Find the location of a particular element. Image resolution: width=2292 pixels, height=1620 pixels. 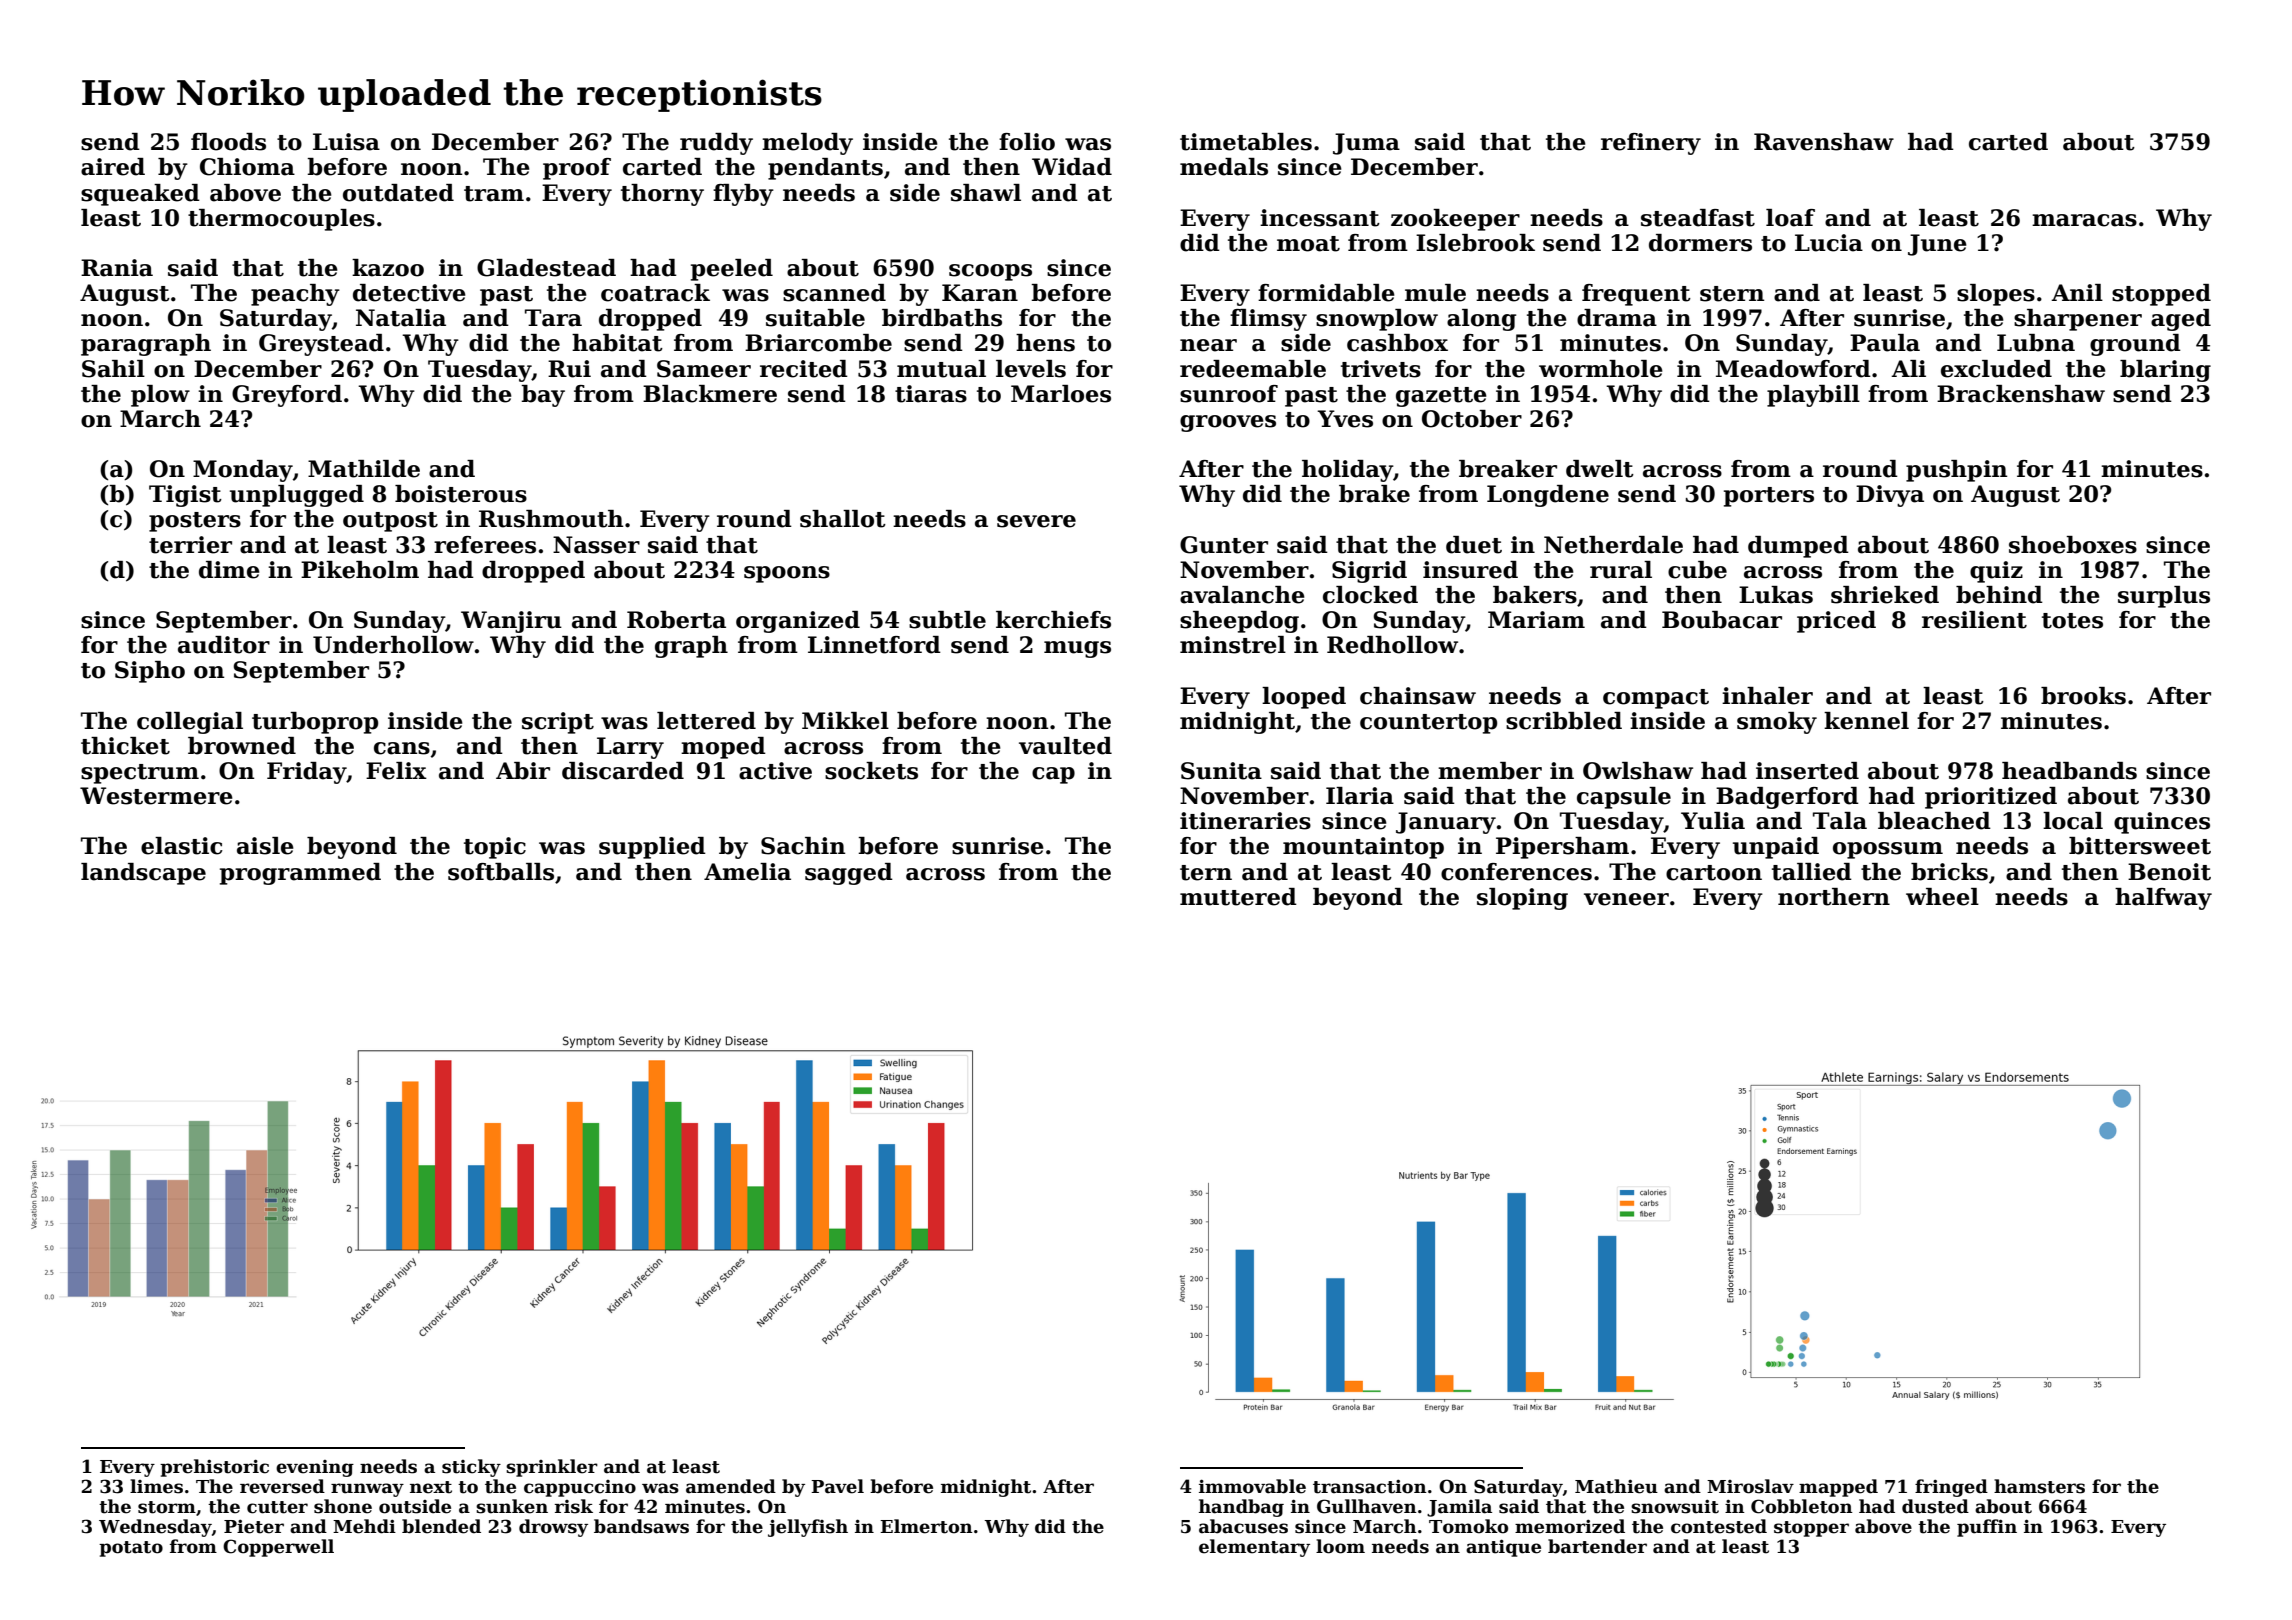

Pavel is located at coordinates (837, 1486).
